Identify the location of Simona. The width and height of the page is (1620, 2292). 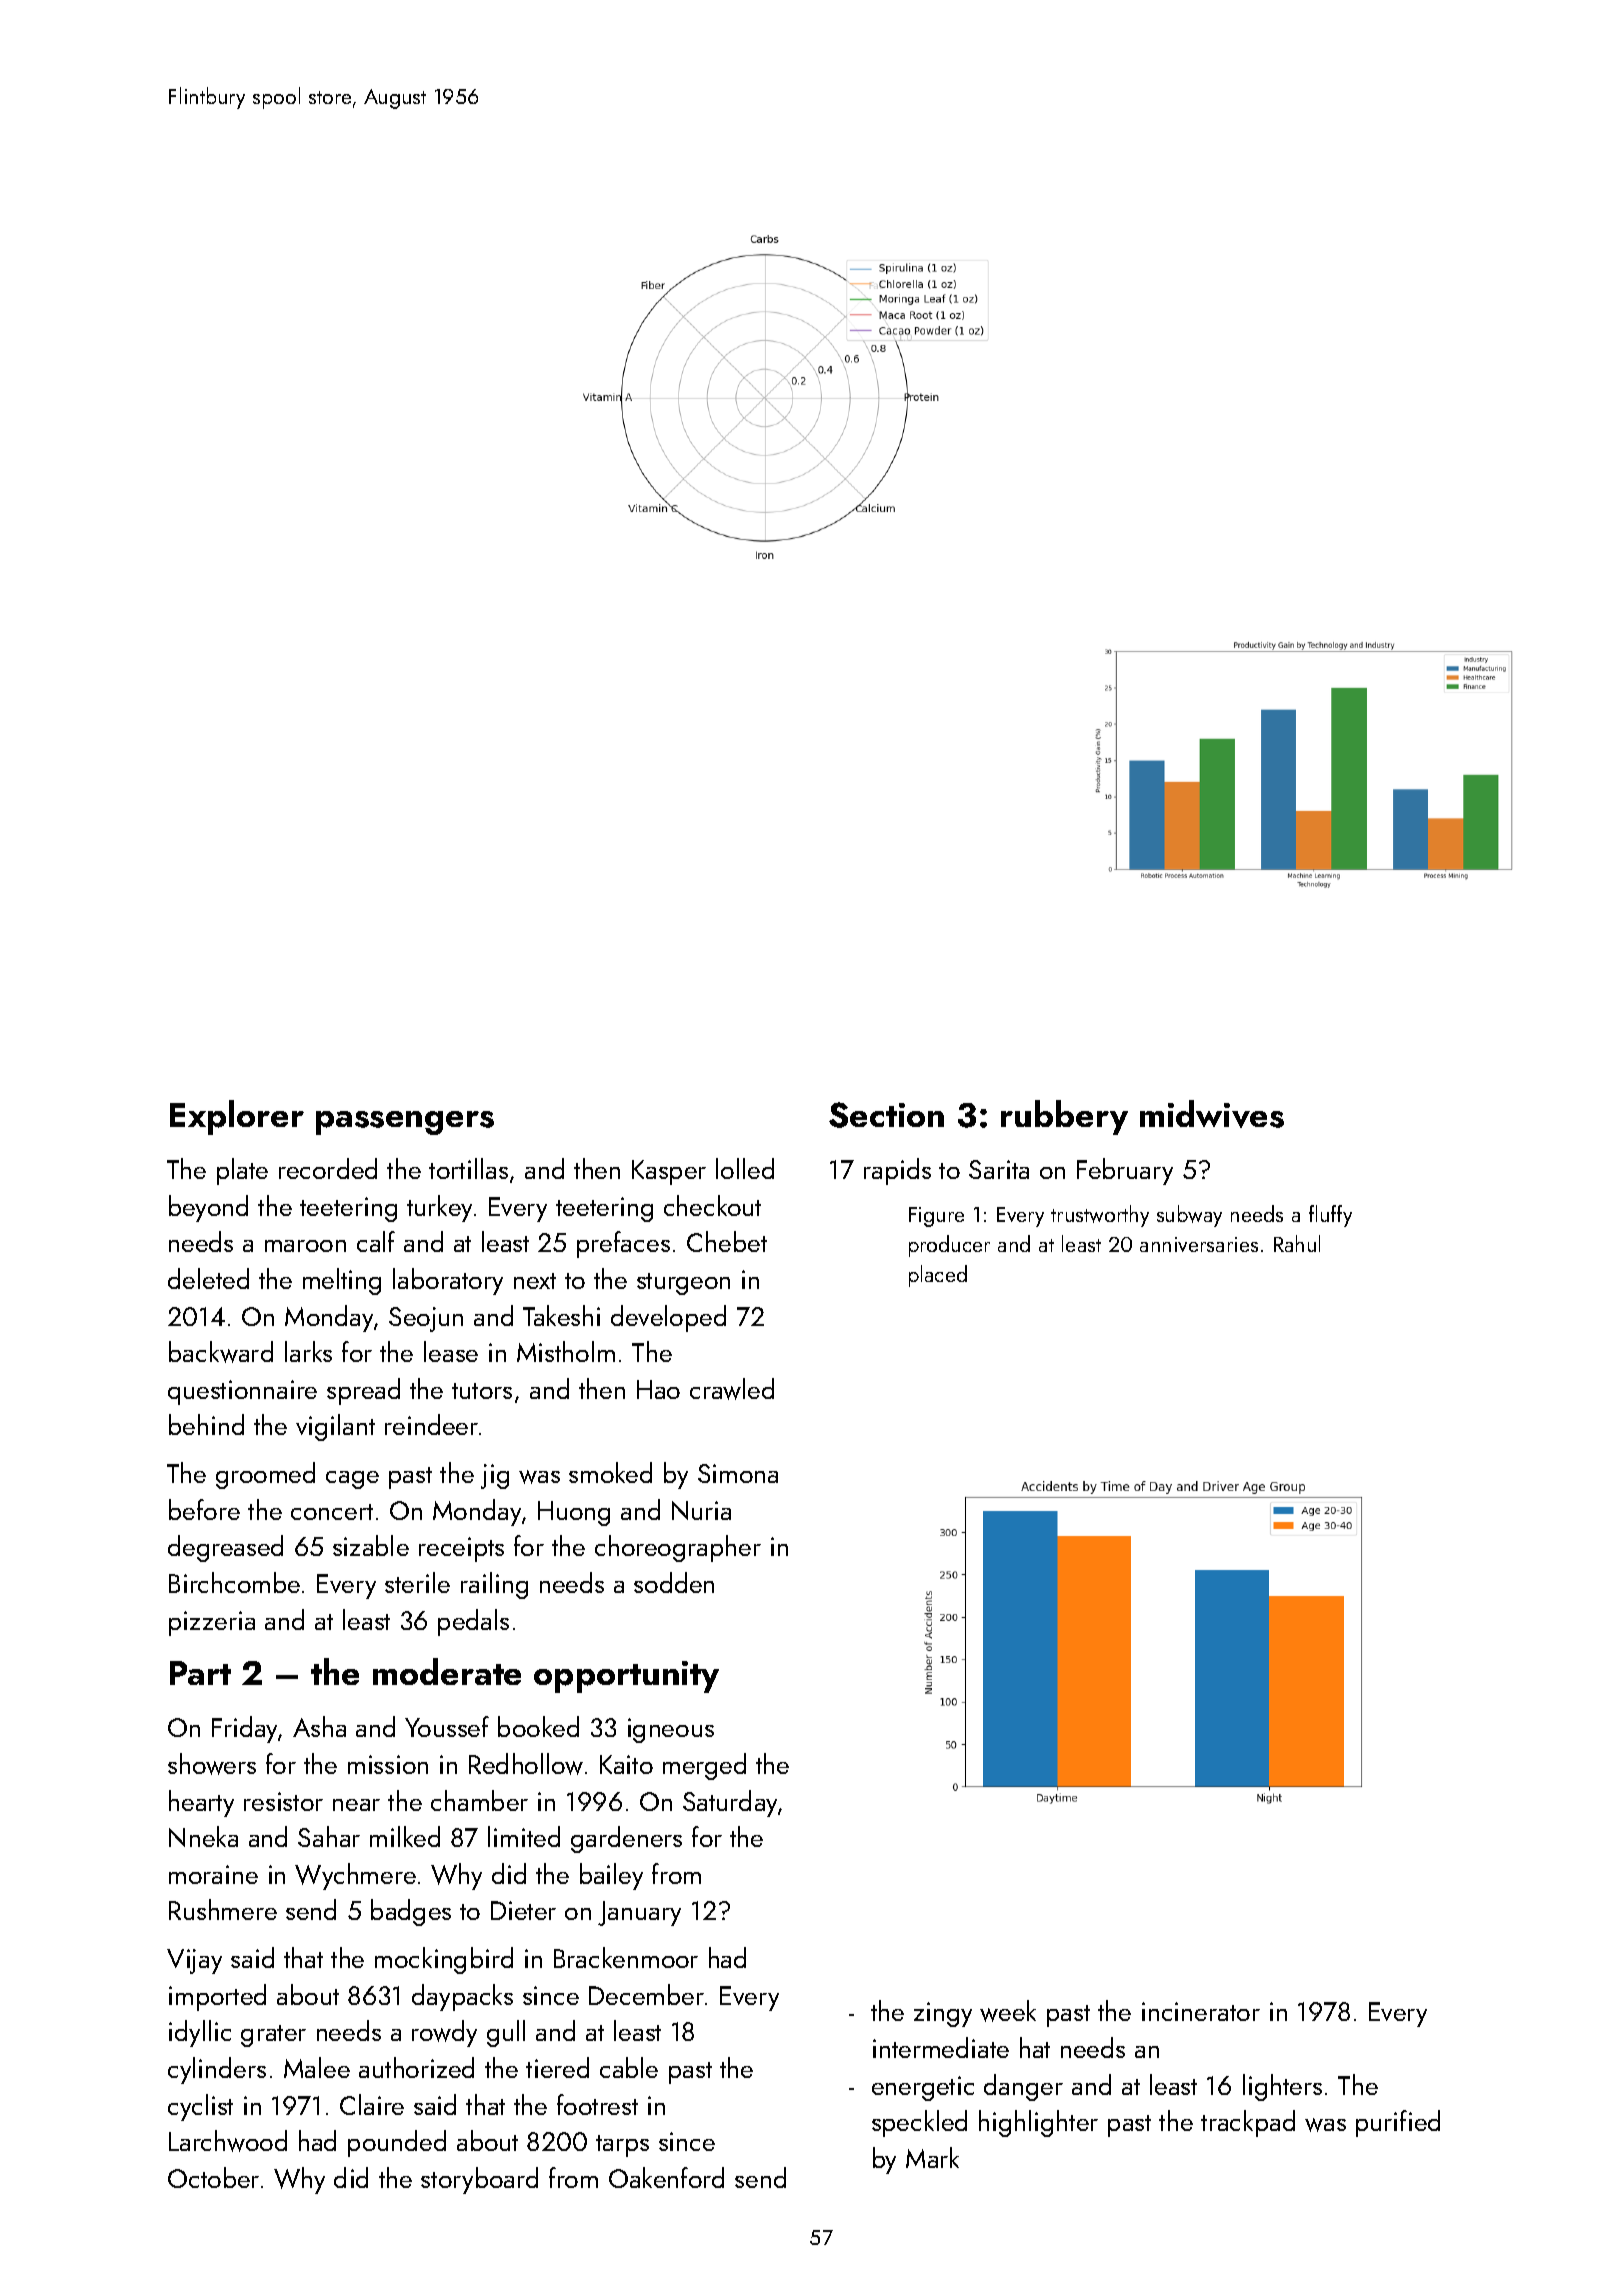
(738, 1473).
